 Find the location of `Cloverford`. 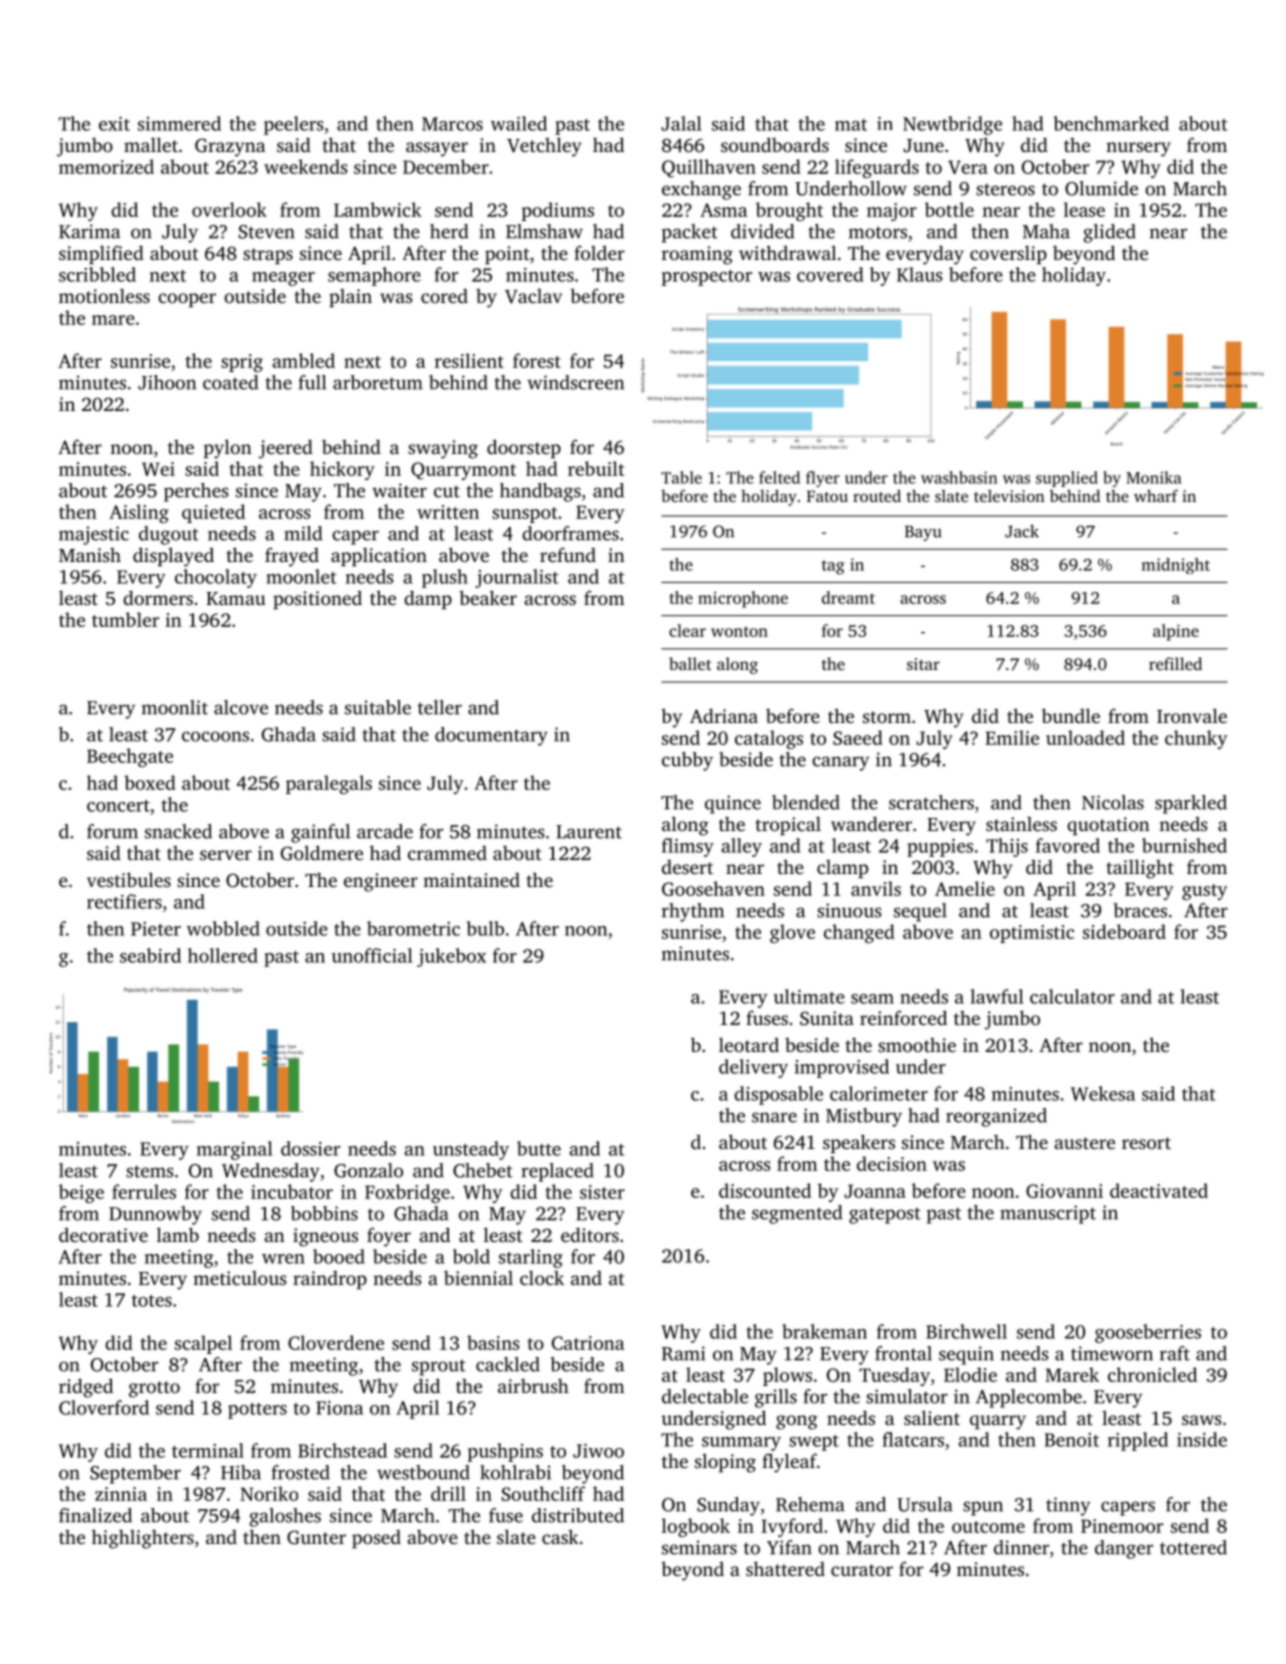

Cloverford is located at coordinates (104, 1407).
